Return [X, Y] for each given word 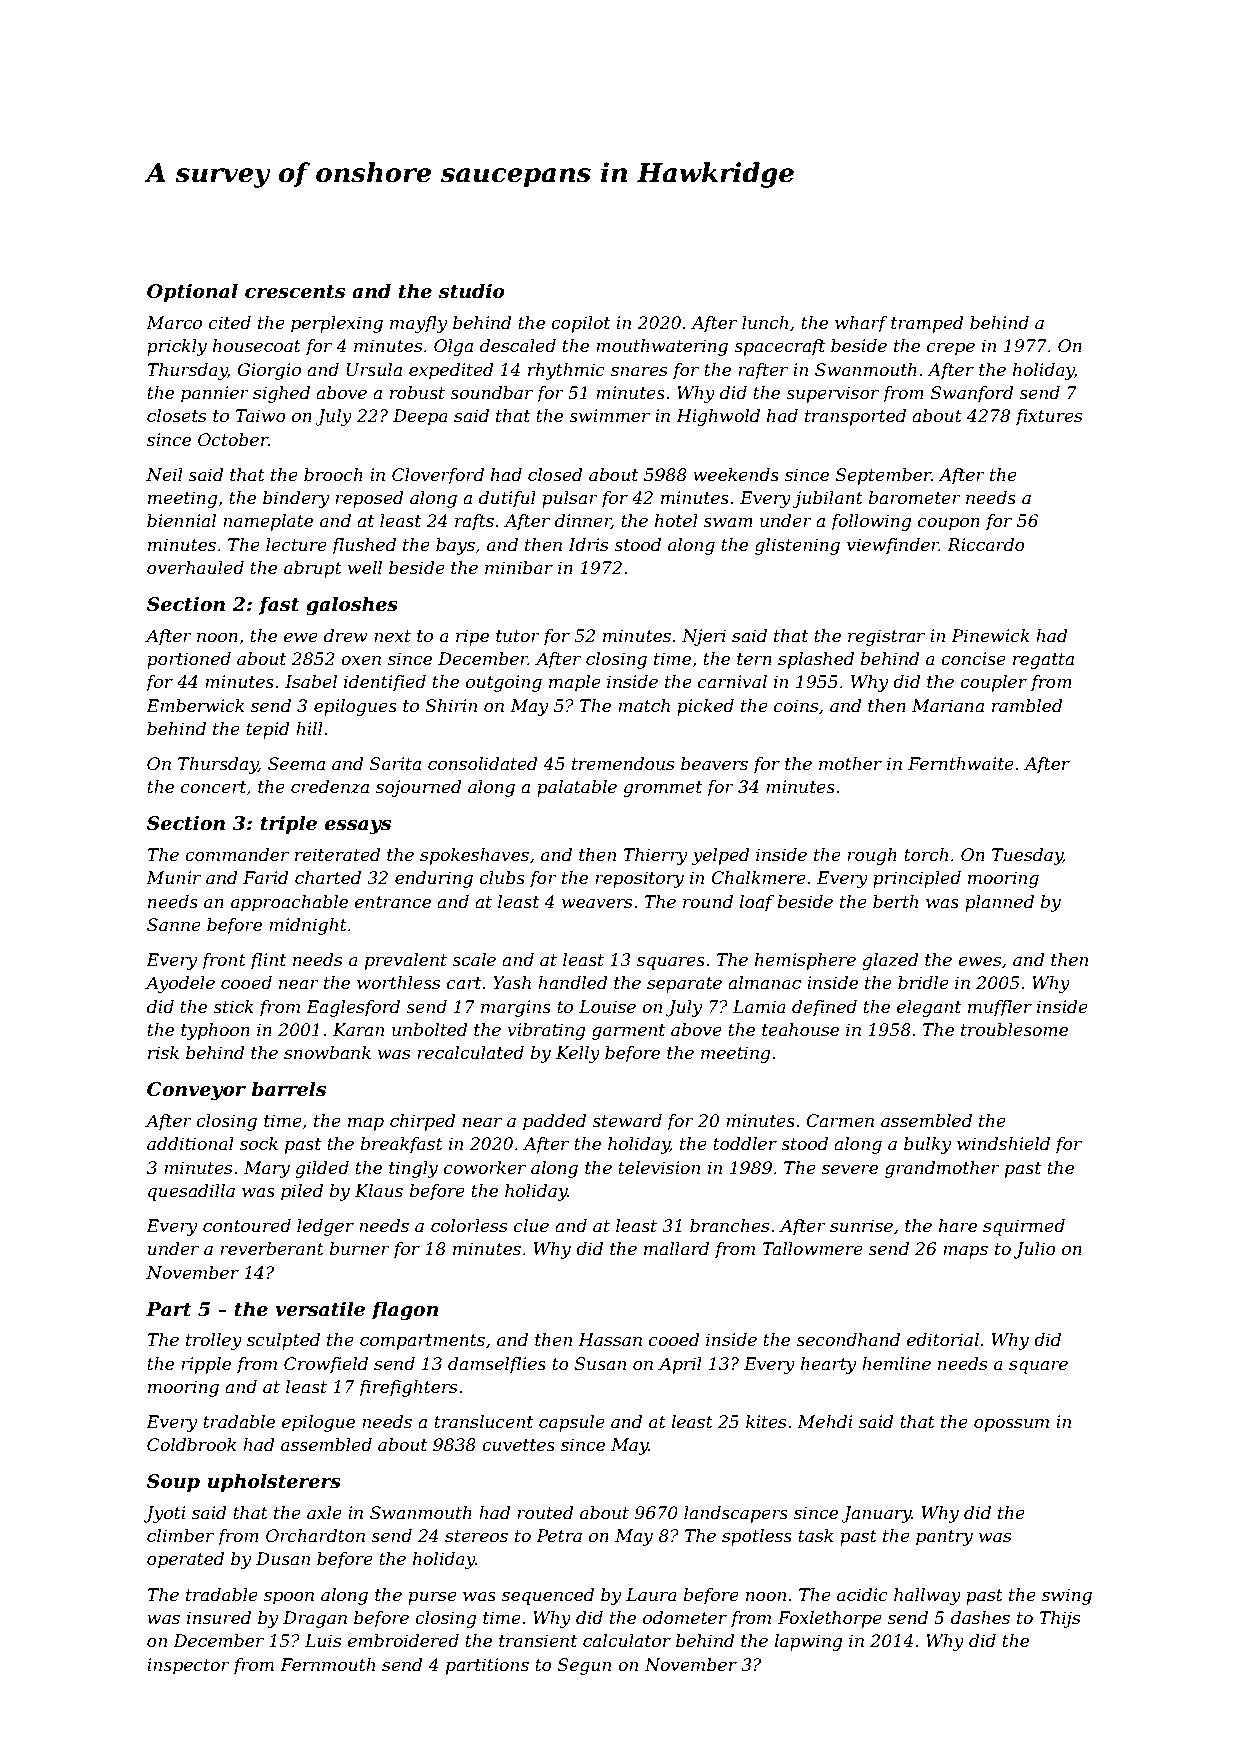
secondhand [848, 1340]
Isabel [311, 682]
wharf [861, 324]
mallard [676, 1248]
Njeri [704, 637]
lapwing [808, 1642]
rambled [1027, 706]
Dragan [315, 1619]
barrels [289, 1089]
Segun [584, 1666]
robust [417, 392]
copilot [580, 324]
